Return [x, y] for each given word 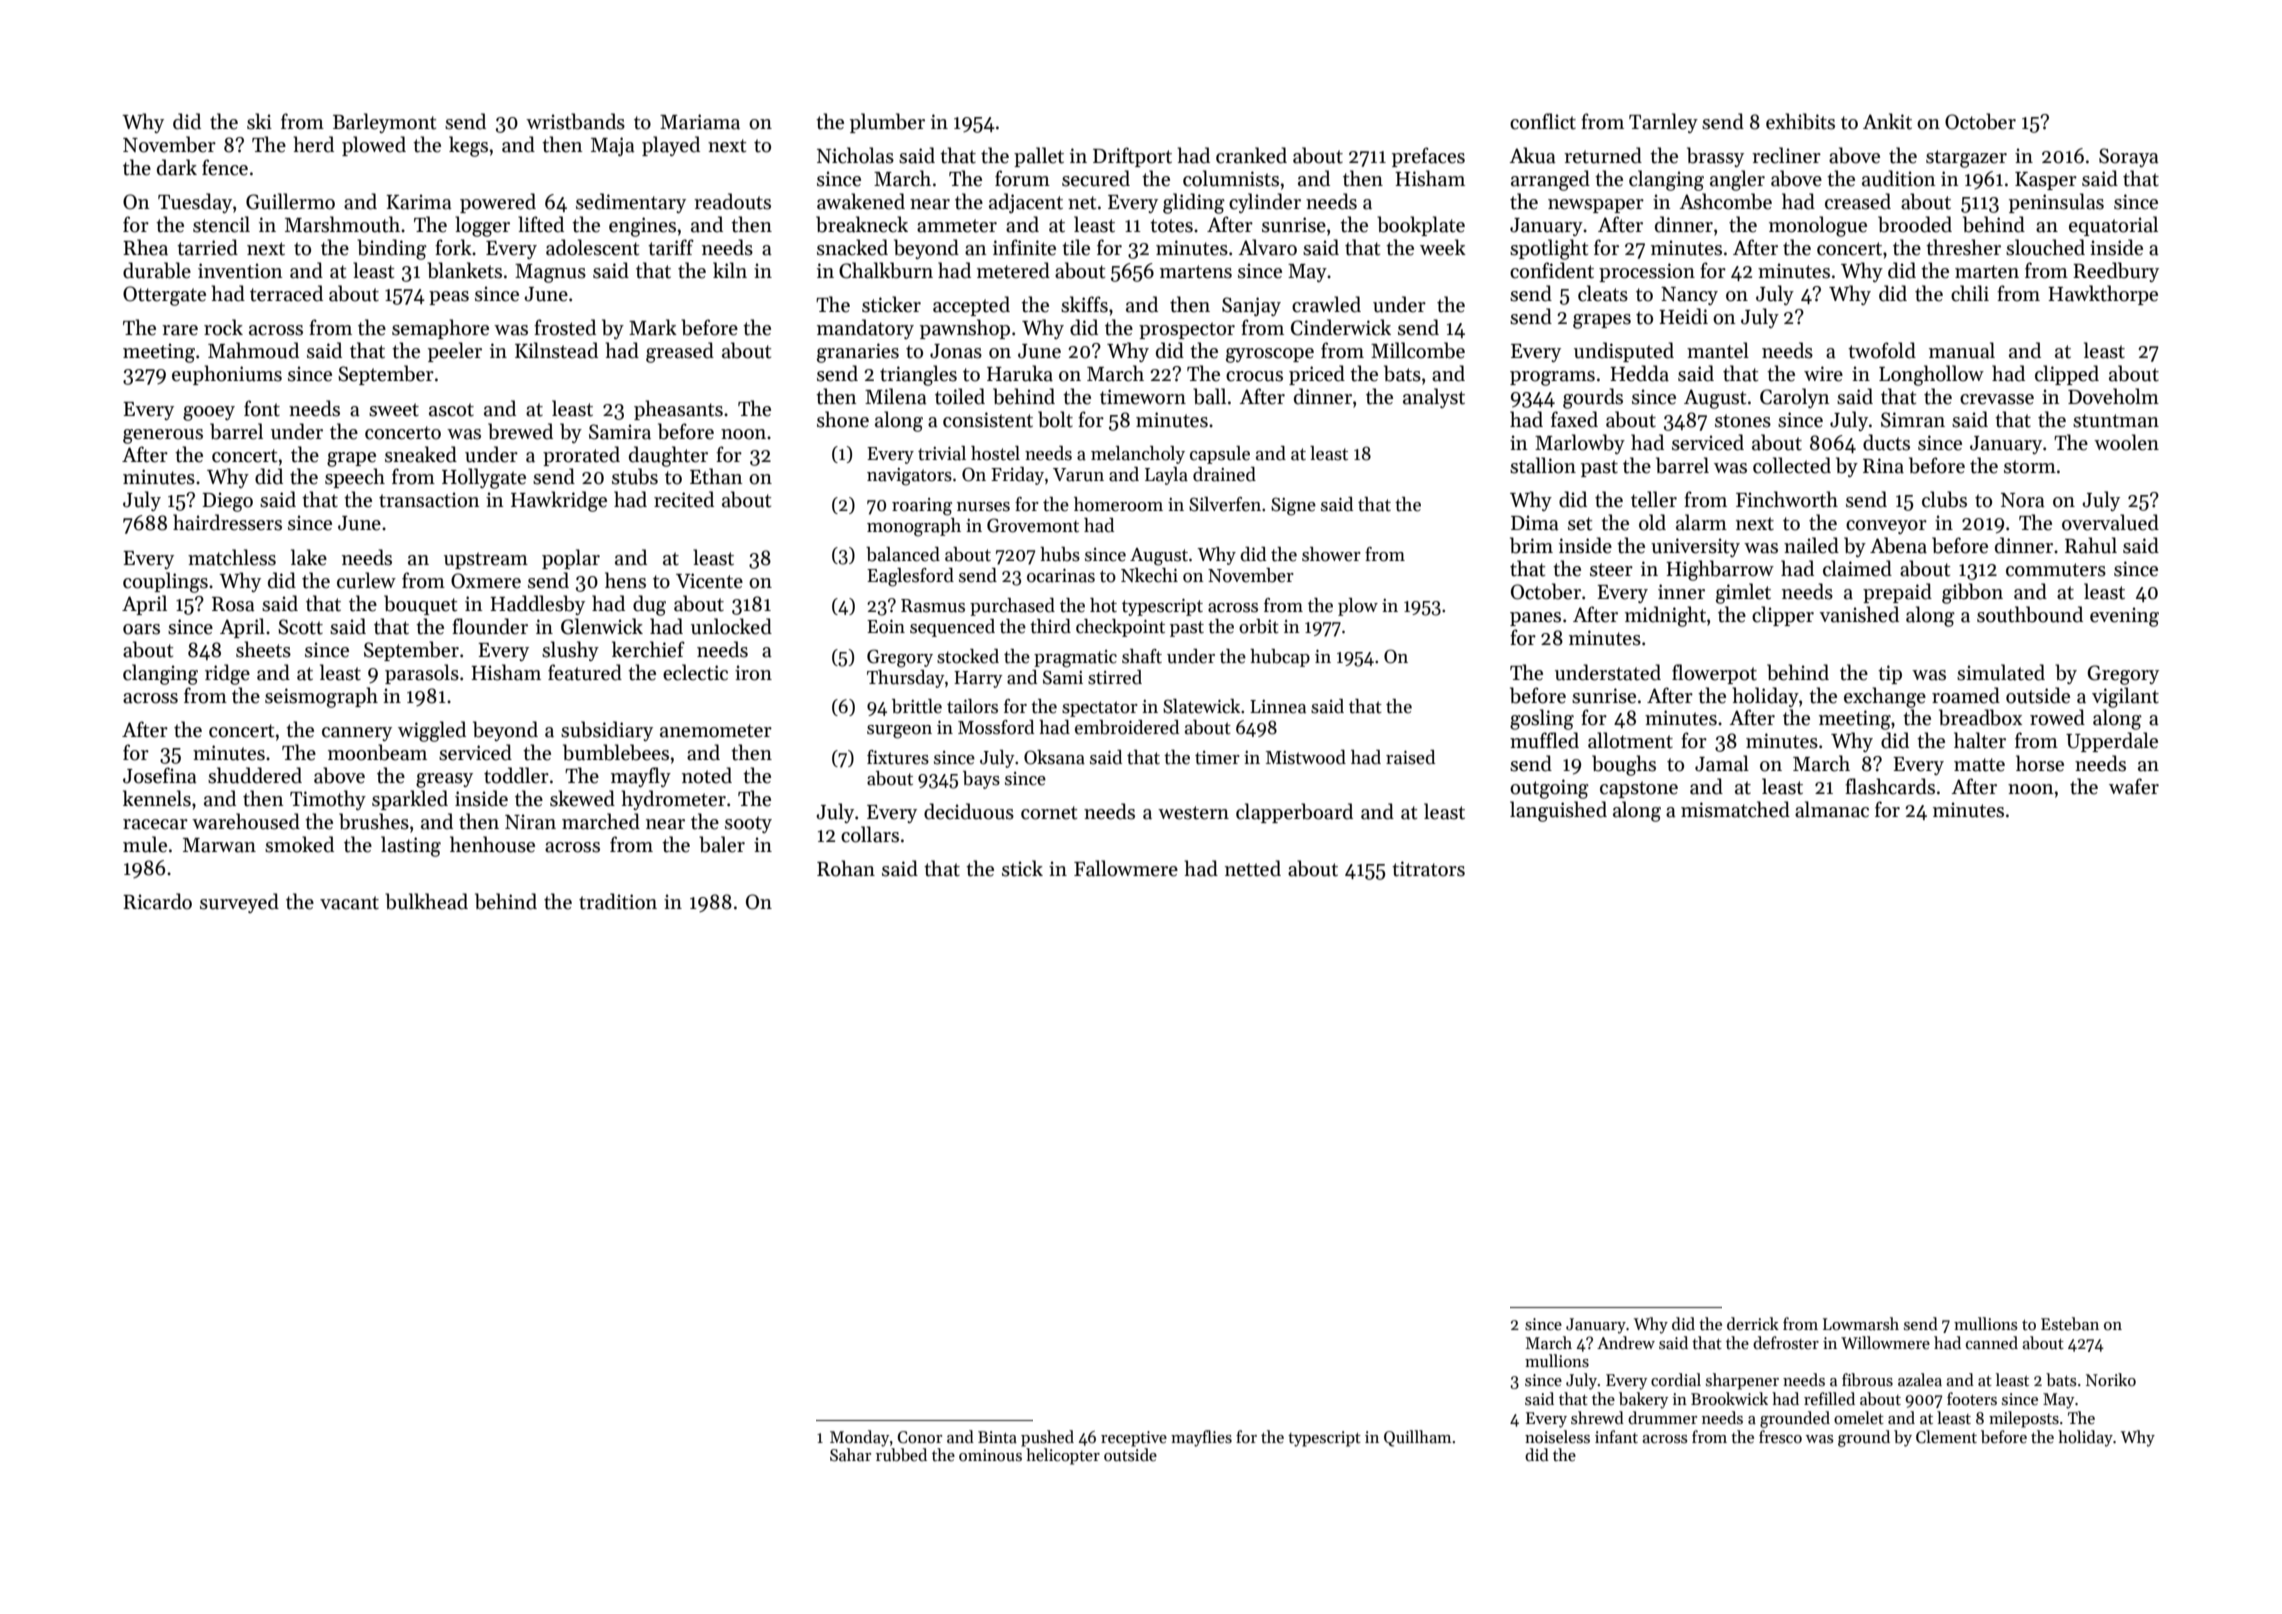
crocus [1254, 376]
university [1695, 547]
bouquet [420, 605]
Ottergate [164, 296]
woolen [2126, 442]
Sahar [850, 1455]
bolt [1055, 419]
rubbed [901, 1455]
